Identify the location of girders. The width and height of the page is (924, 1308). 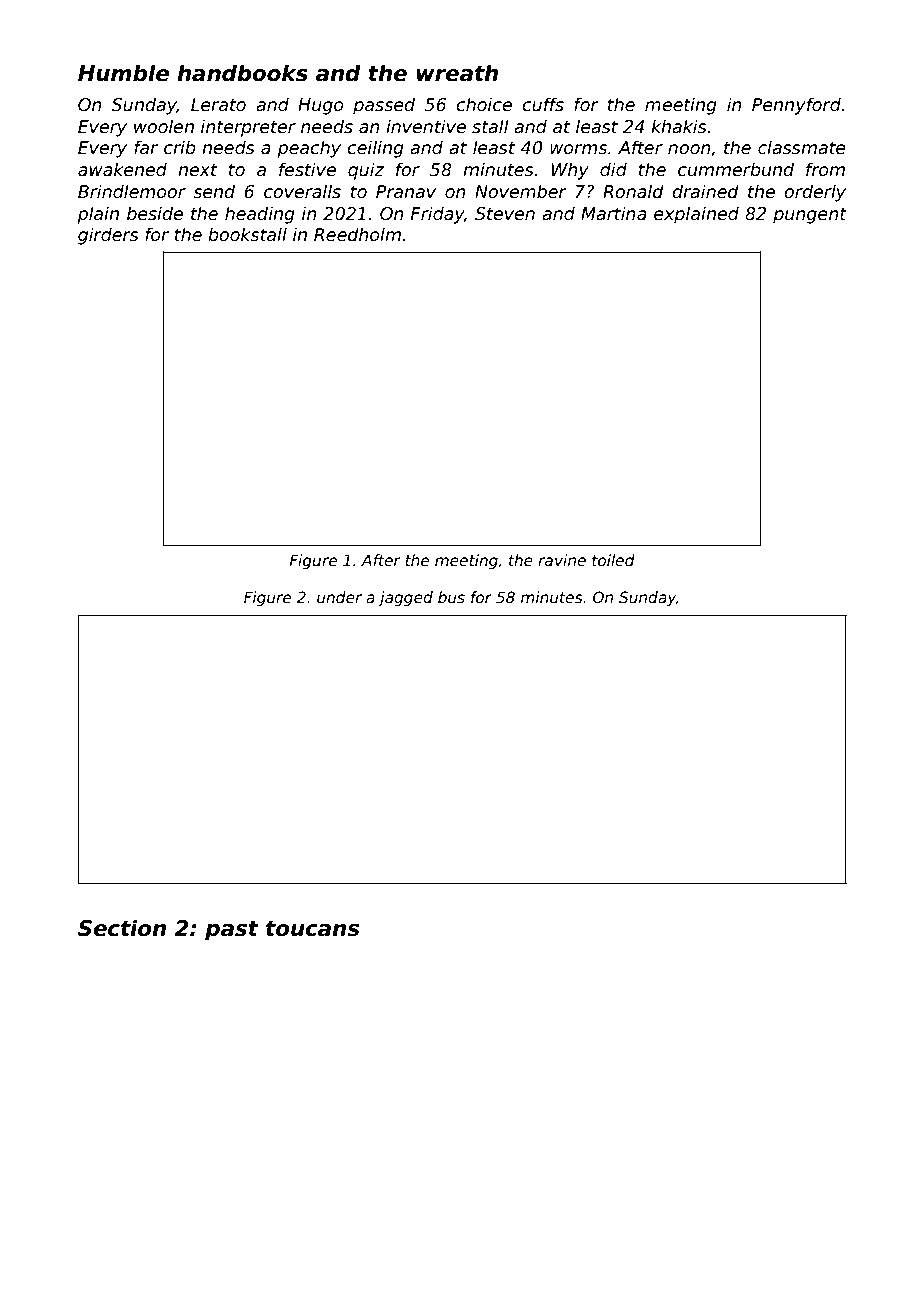
(108, 236).
